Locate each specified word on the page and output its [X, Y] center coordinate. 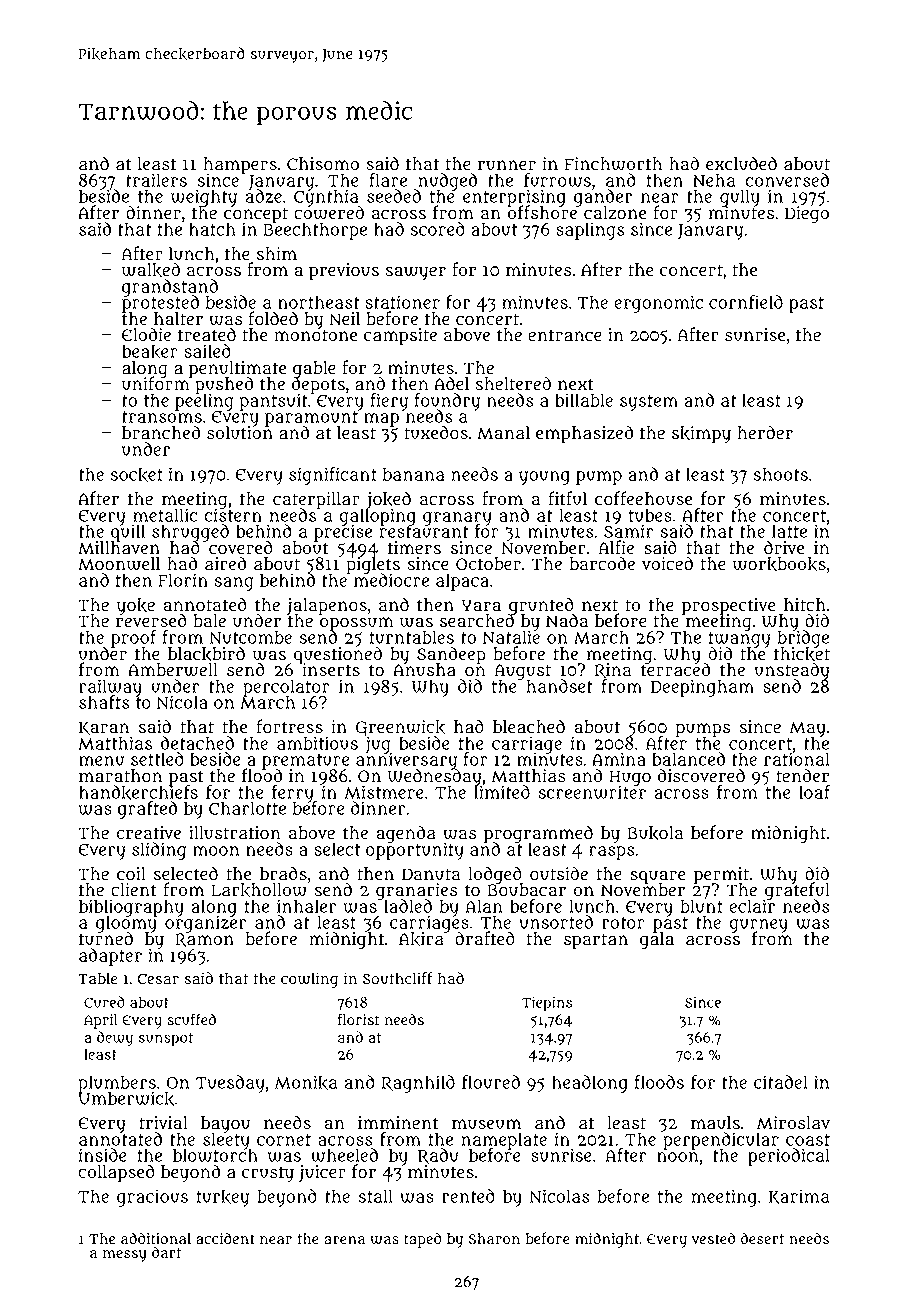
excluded [741, 163]
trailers [156, 180]
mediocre [391, 580]
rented [468, 1196]
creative [149, 833]
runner [507, 165]
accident [225, 1238]
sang [234, 584]
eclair [752, 906]
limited [502, 792]
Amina [619, 759]
